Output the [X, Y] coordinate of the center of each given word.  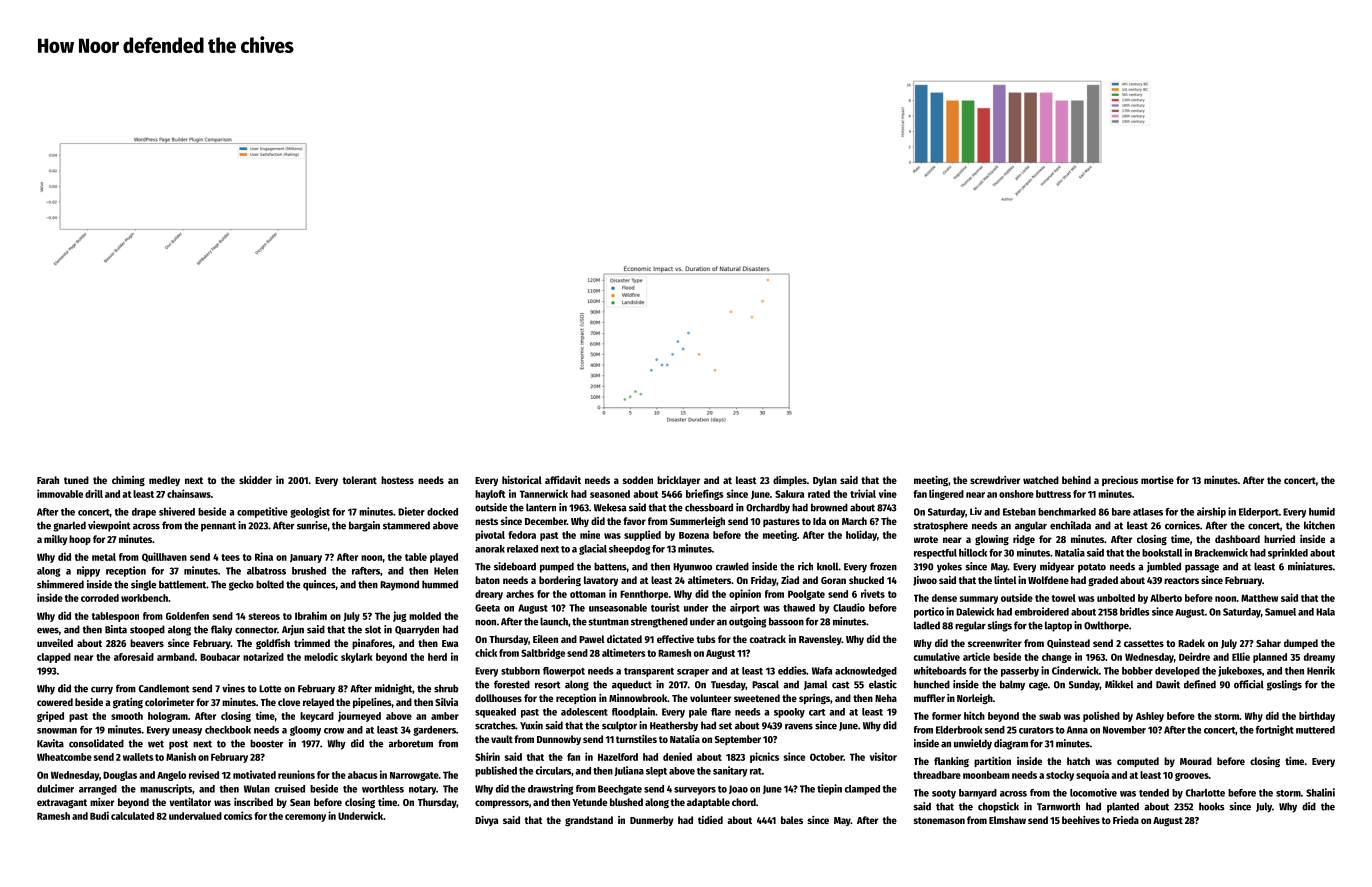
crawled [732, 566]
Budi [99, 815]
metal [104, 557]
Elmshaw [1007, 820]
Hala [1325, 612]
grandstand [589, 821]
